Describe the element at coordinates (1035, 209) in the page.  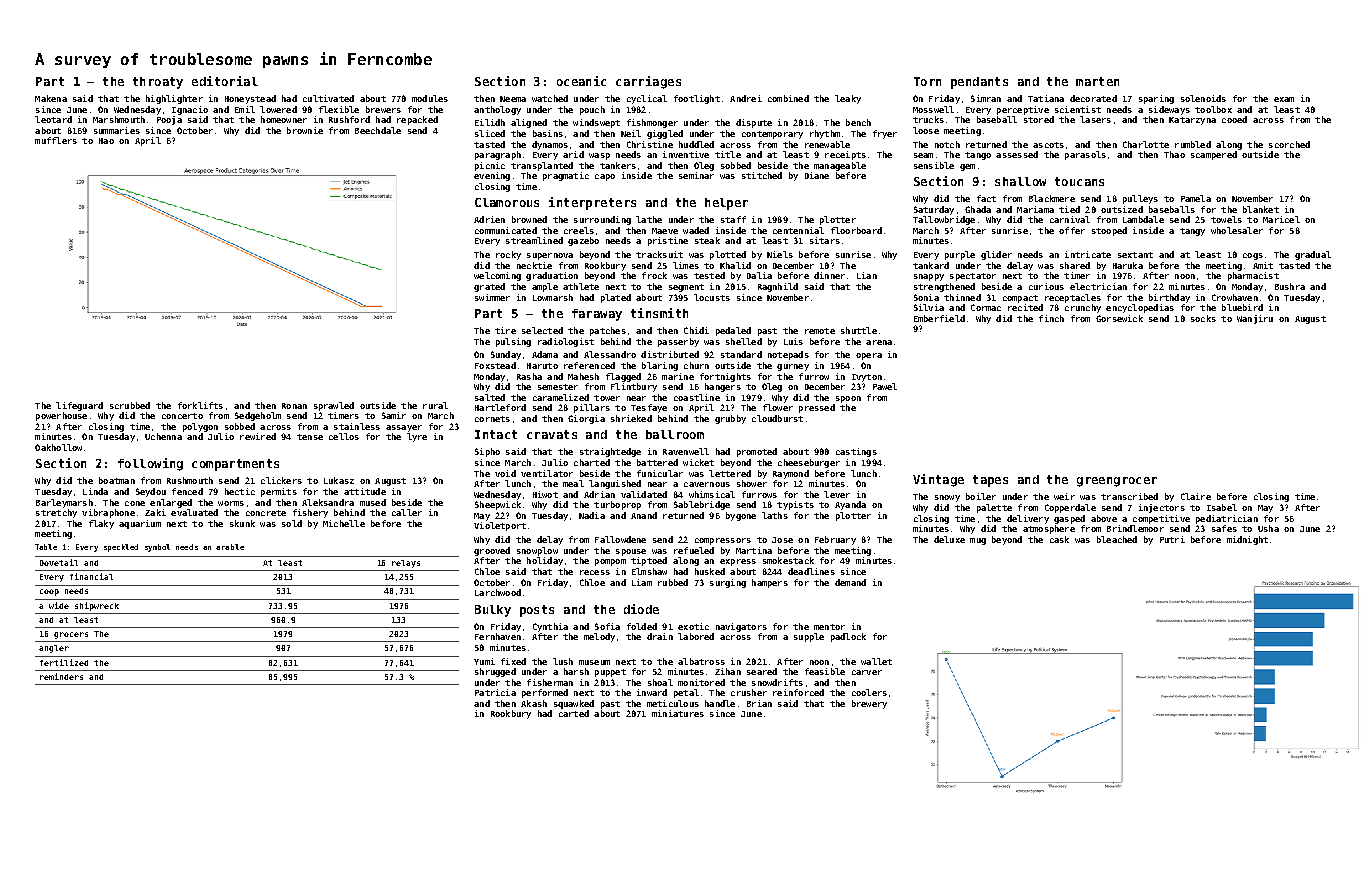
I see `Mariama` at that location.
